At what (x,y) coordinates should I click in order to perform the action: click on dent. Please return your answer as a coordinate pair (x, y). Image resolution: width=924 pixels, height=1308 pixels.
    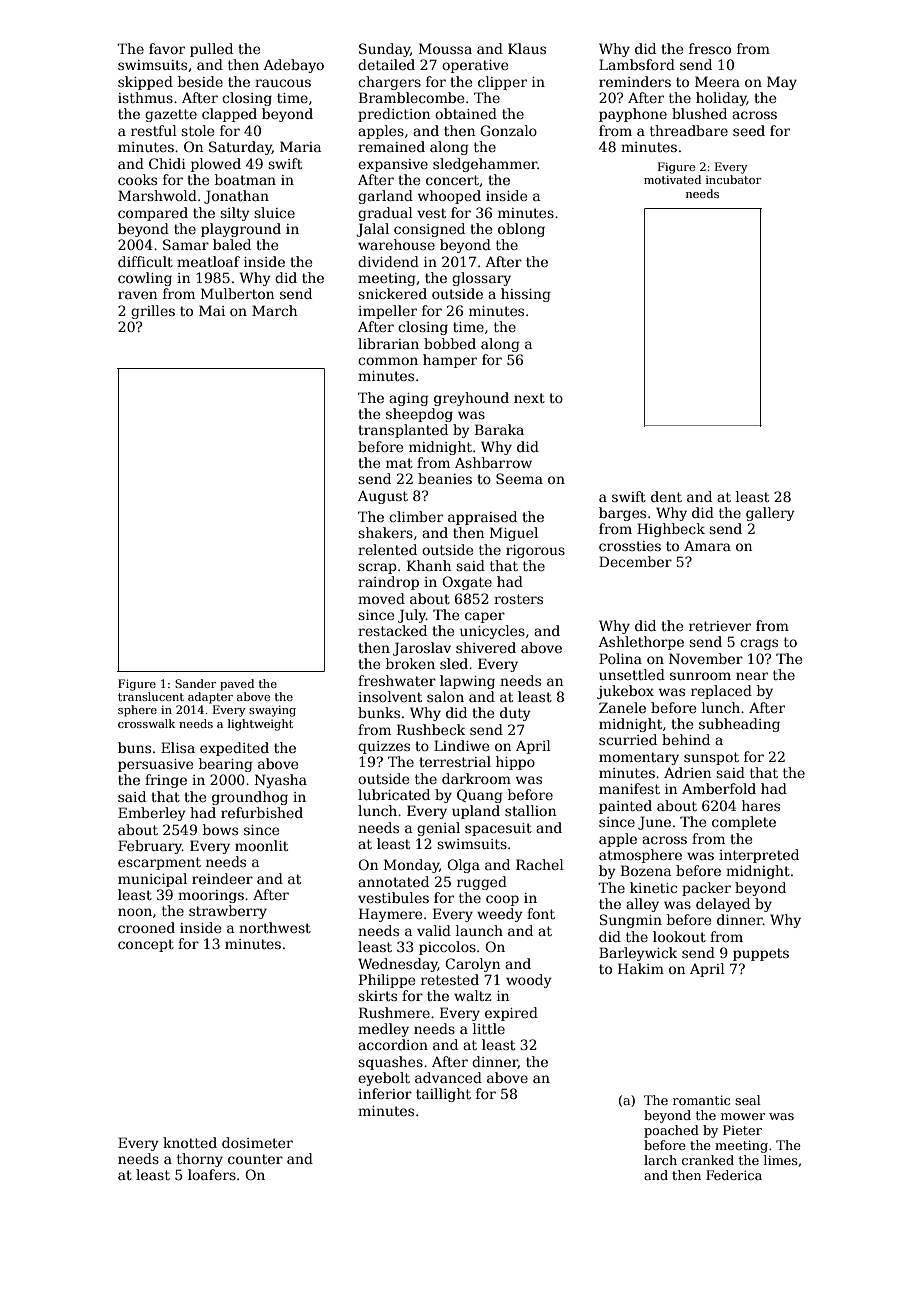
    Looking at the image, I should click on (666, 496).
